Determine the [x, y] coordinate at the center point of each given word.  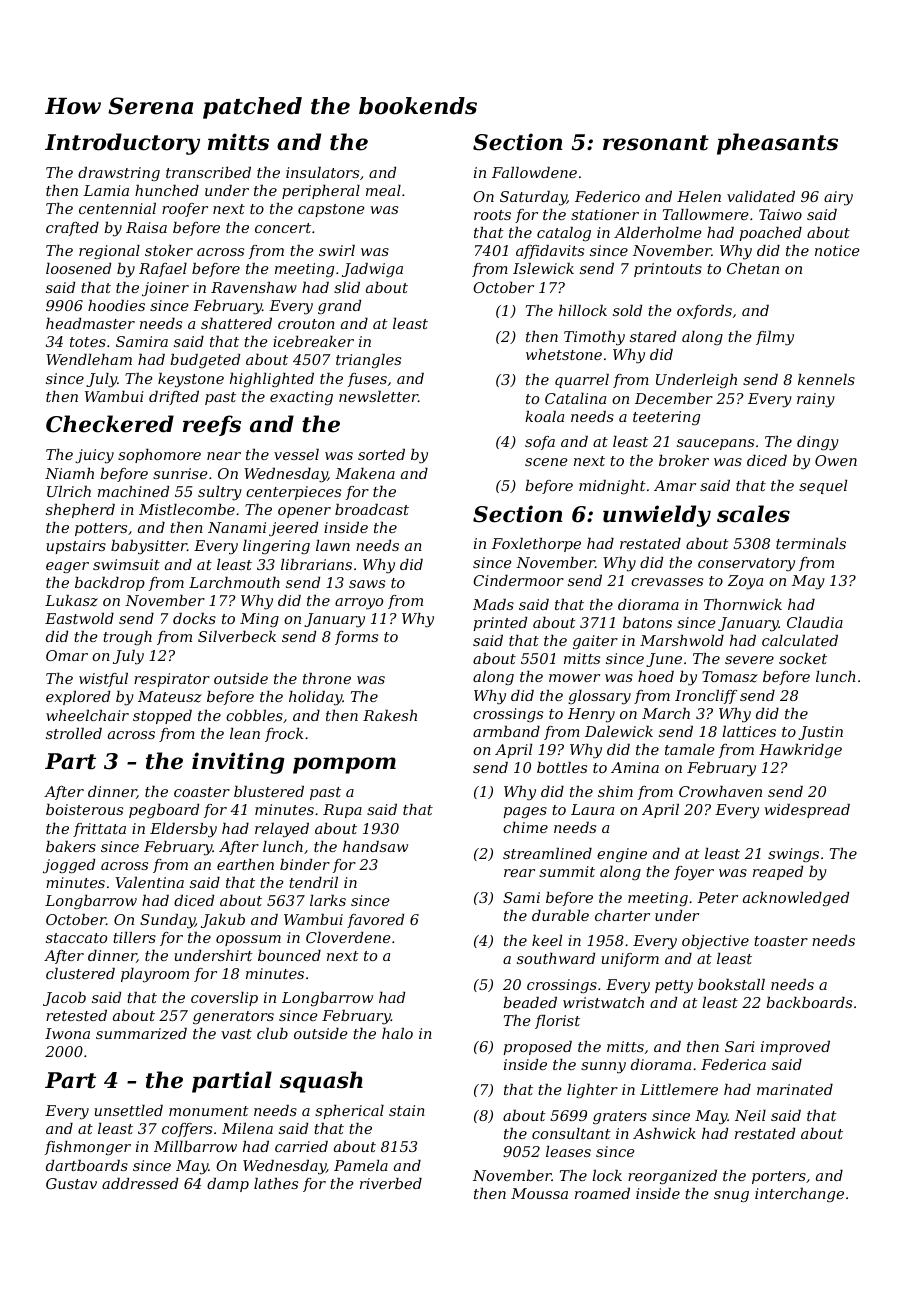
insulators [322, 172]
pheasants [777, 144]
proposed [537, 1048]
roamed [602, 1193]
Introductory [122, 144]
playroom [155, 975]
